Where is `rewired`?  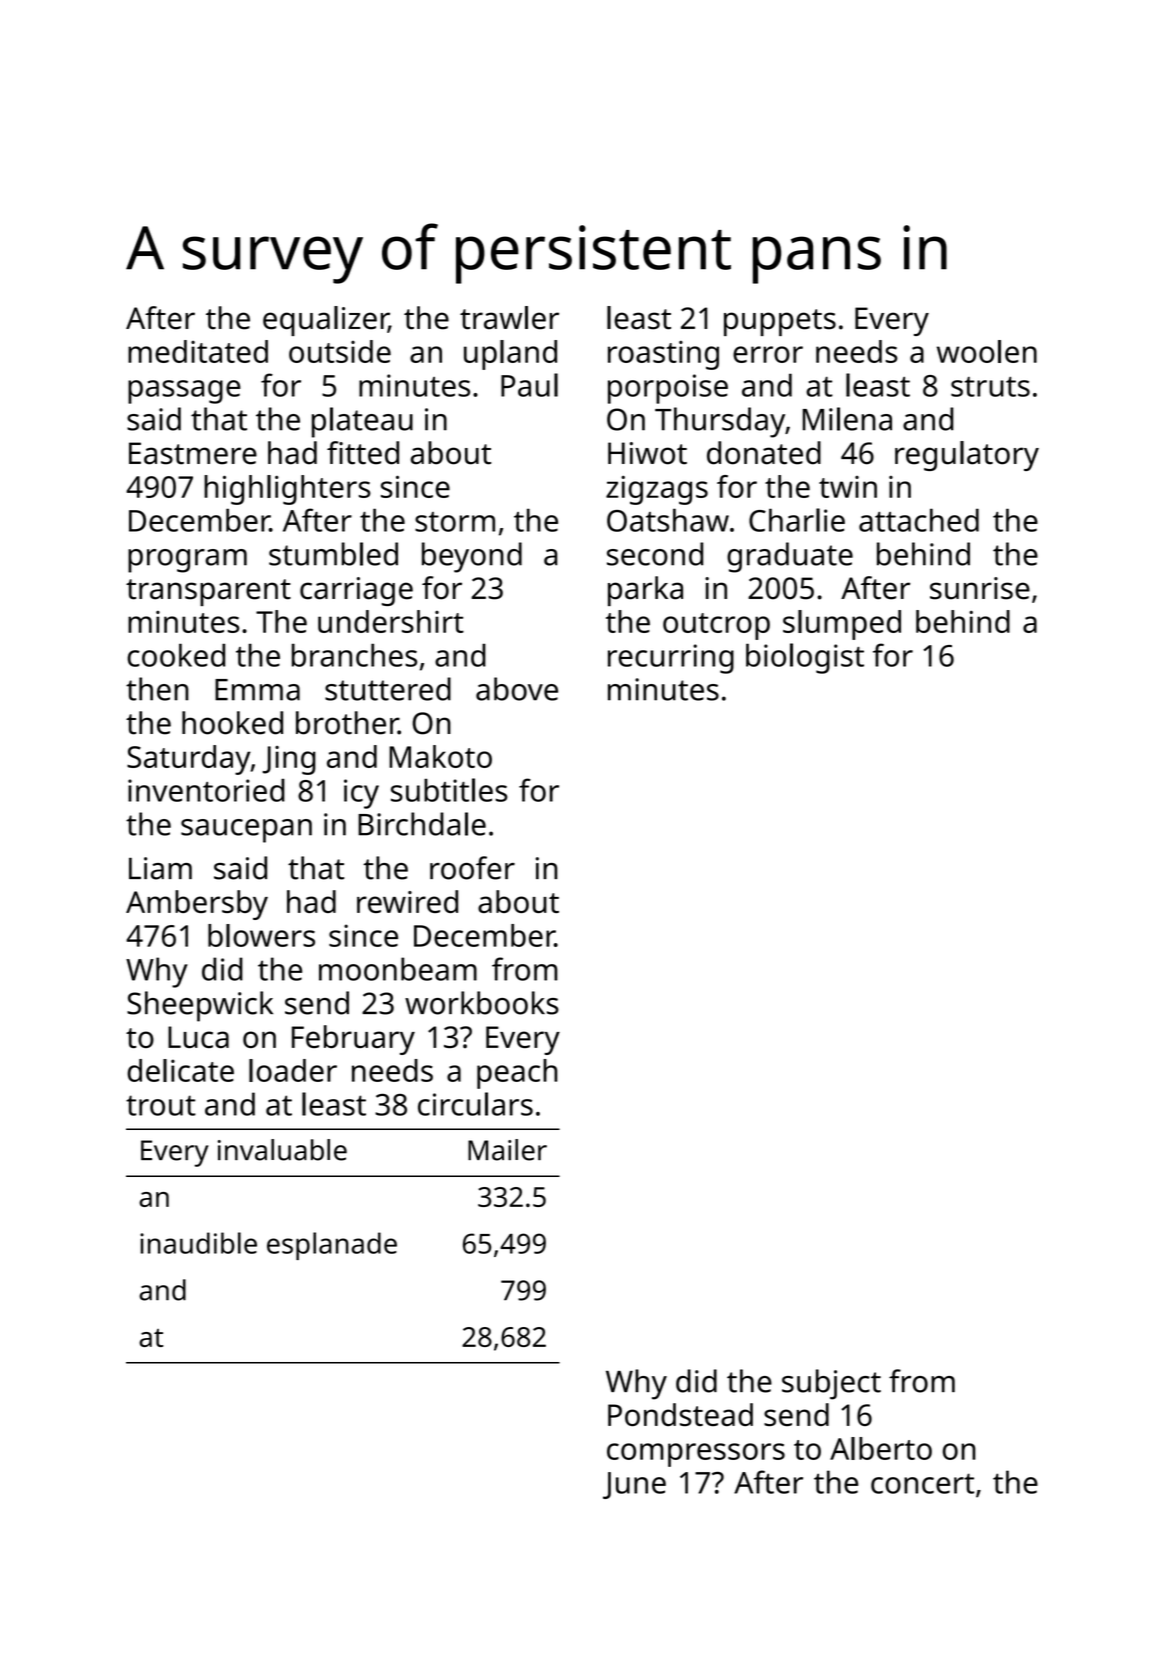 rewired is located at coordinates (407, 901).
